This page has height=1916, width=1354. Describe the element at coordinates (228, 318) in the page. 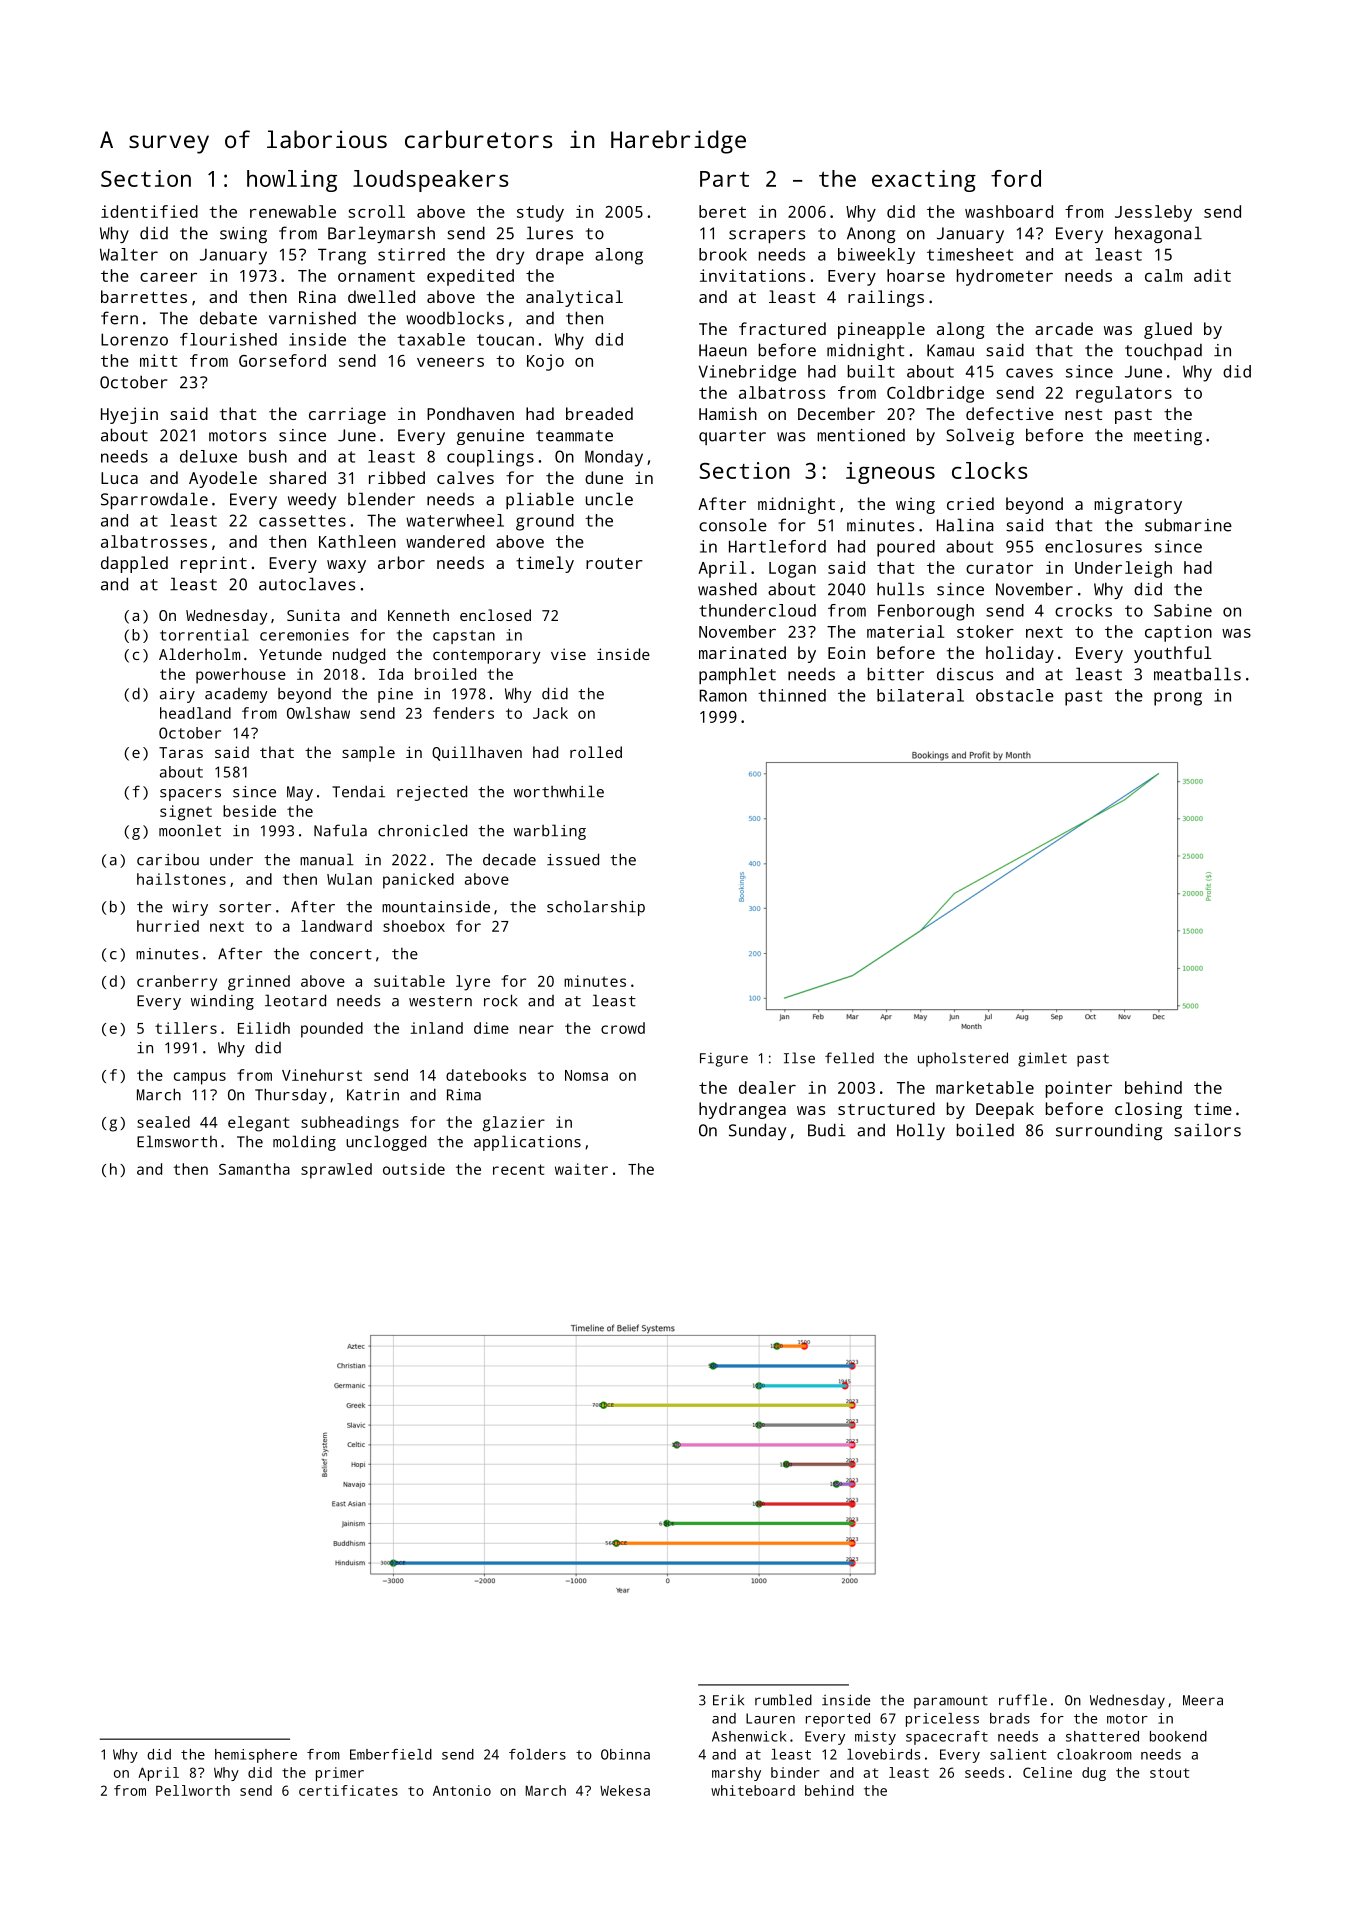

I see `debate` at that location.
